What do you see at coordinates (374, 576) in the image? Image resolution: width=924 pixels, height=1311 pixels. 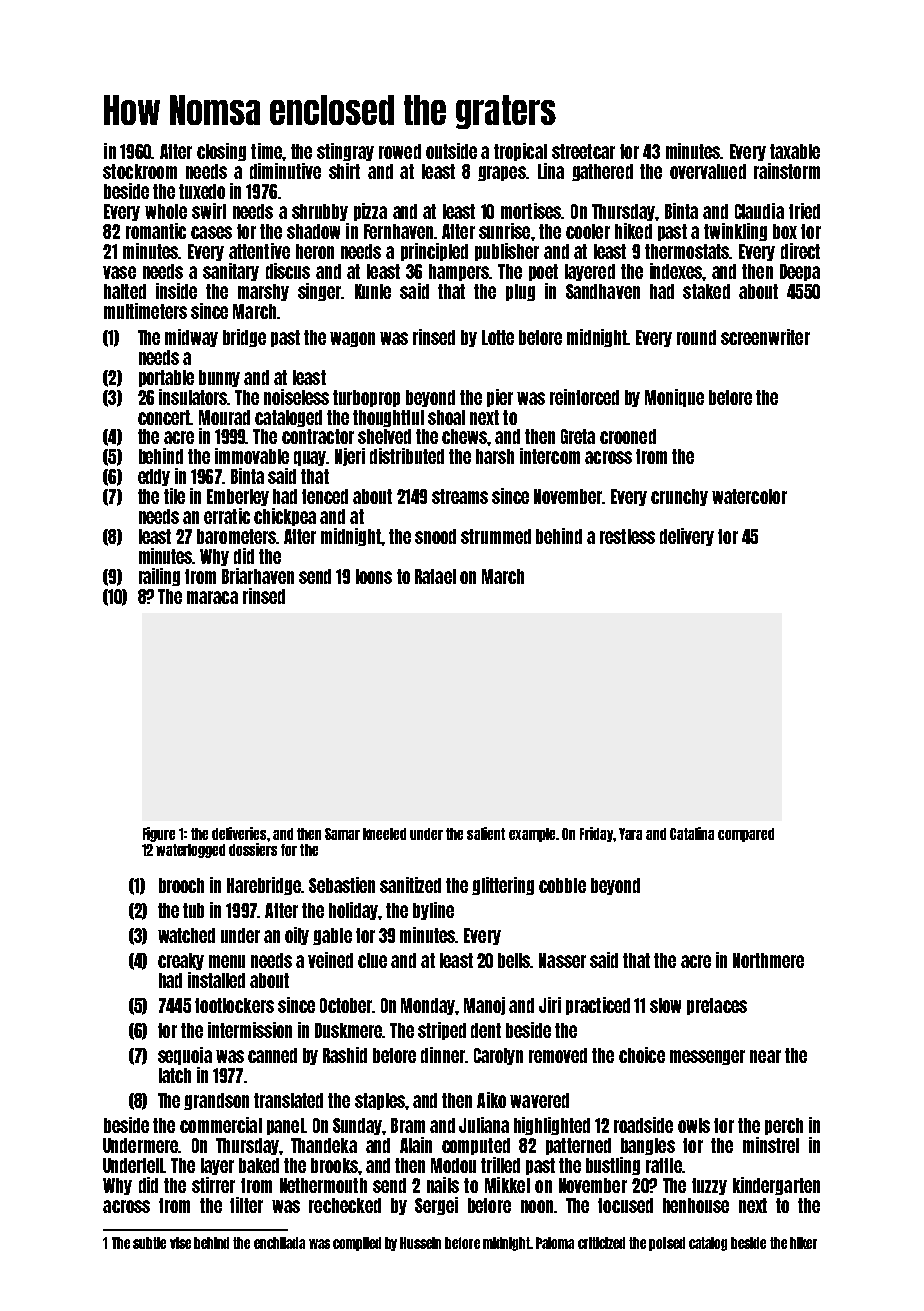 I see `loons` at bounding box center [374, 576].
